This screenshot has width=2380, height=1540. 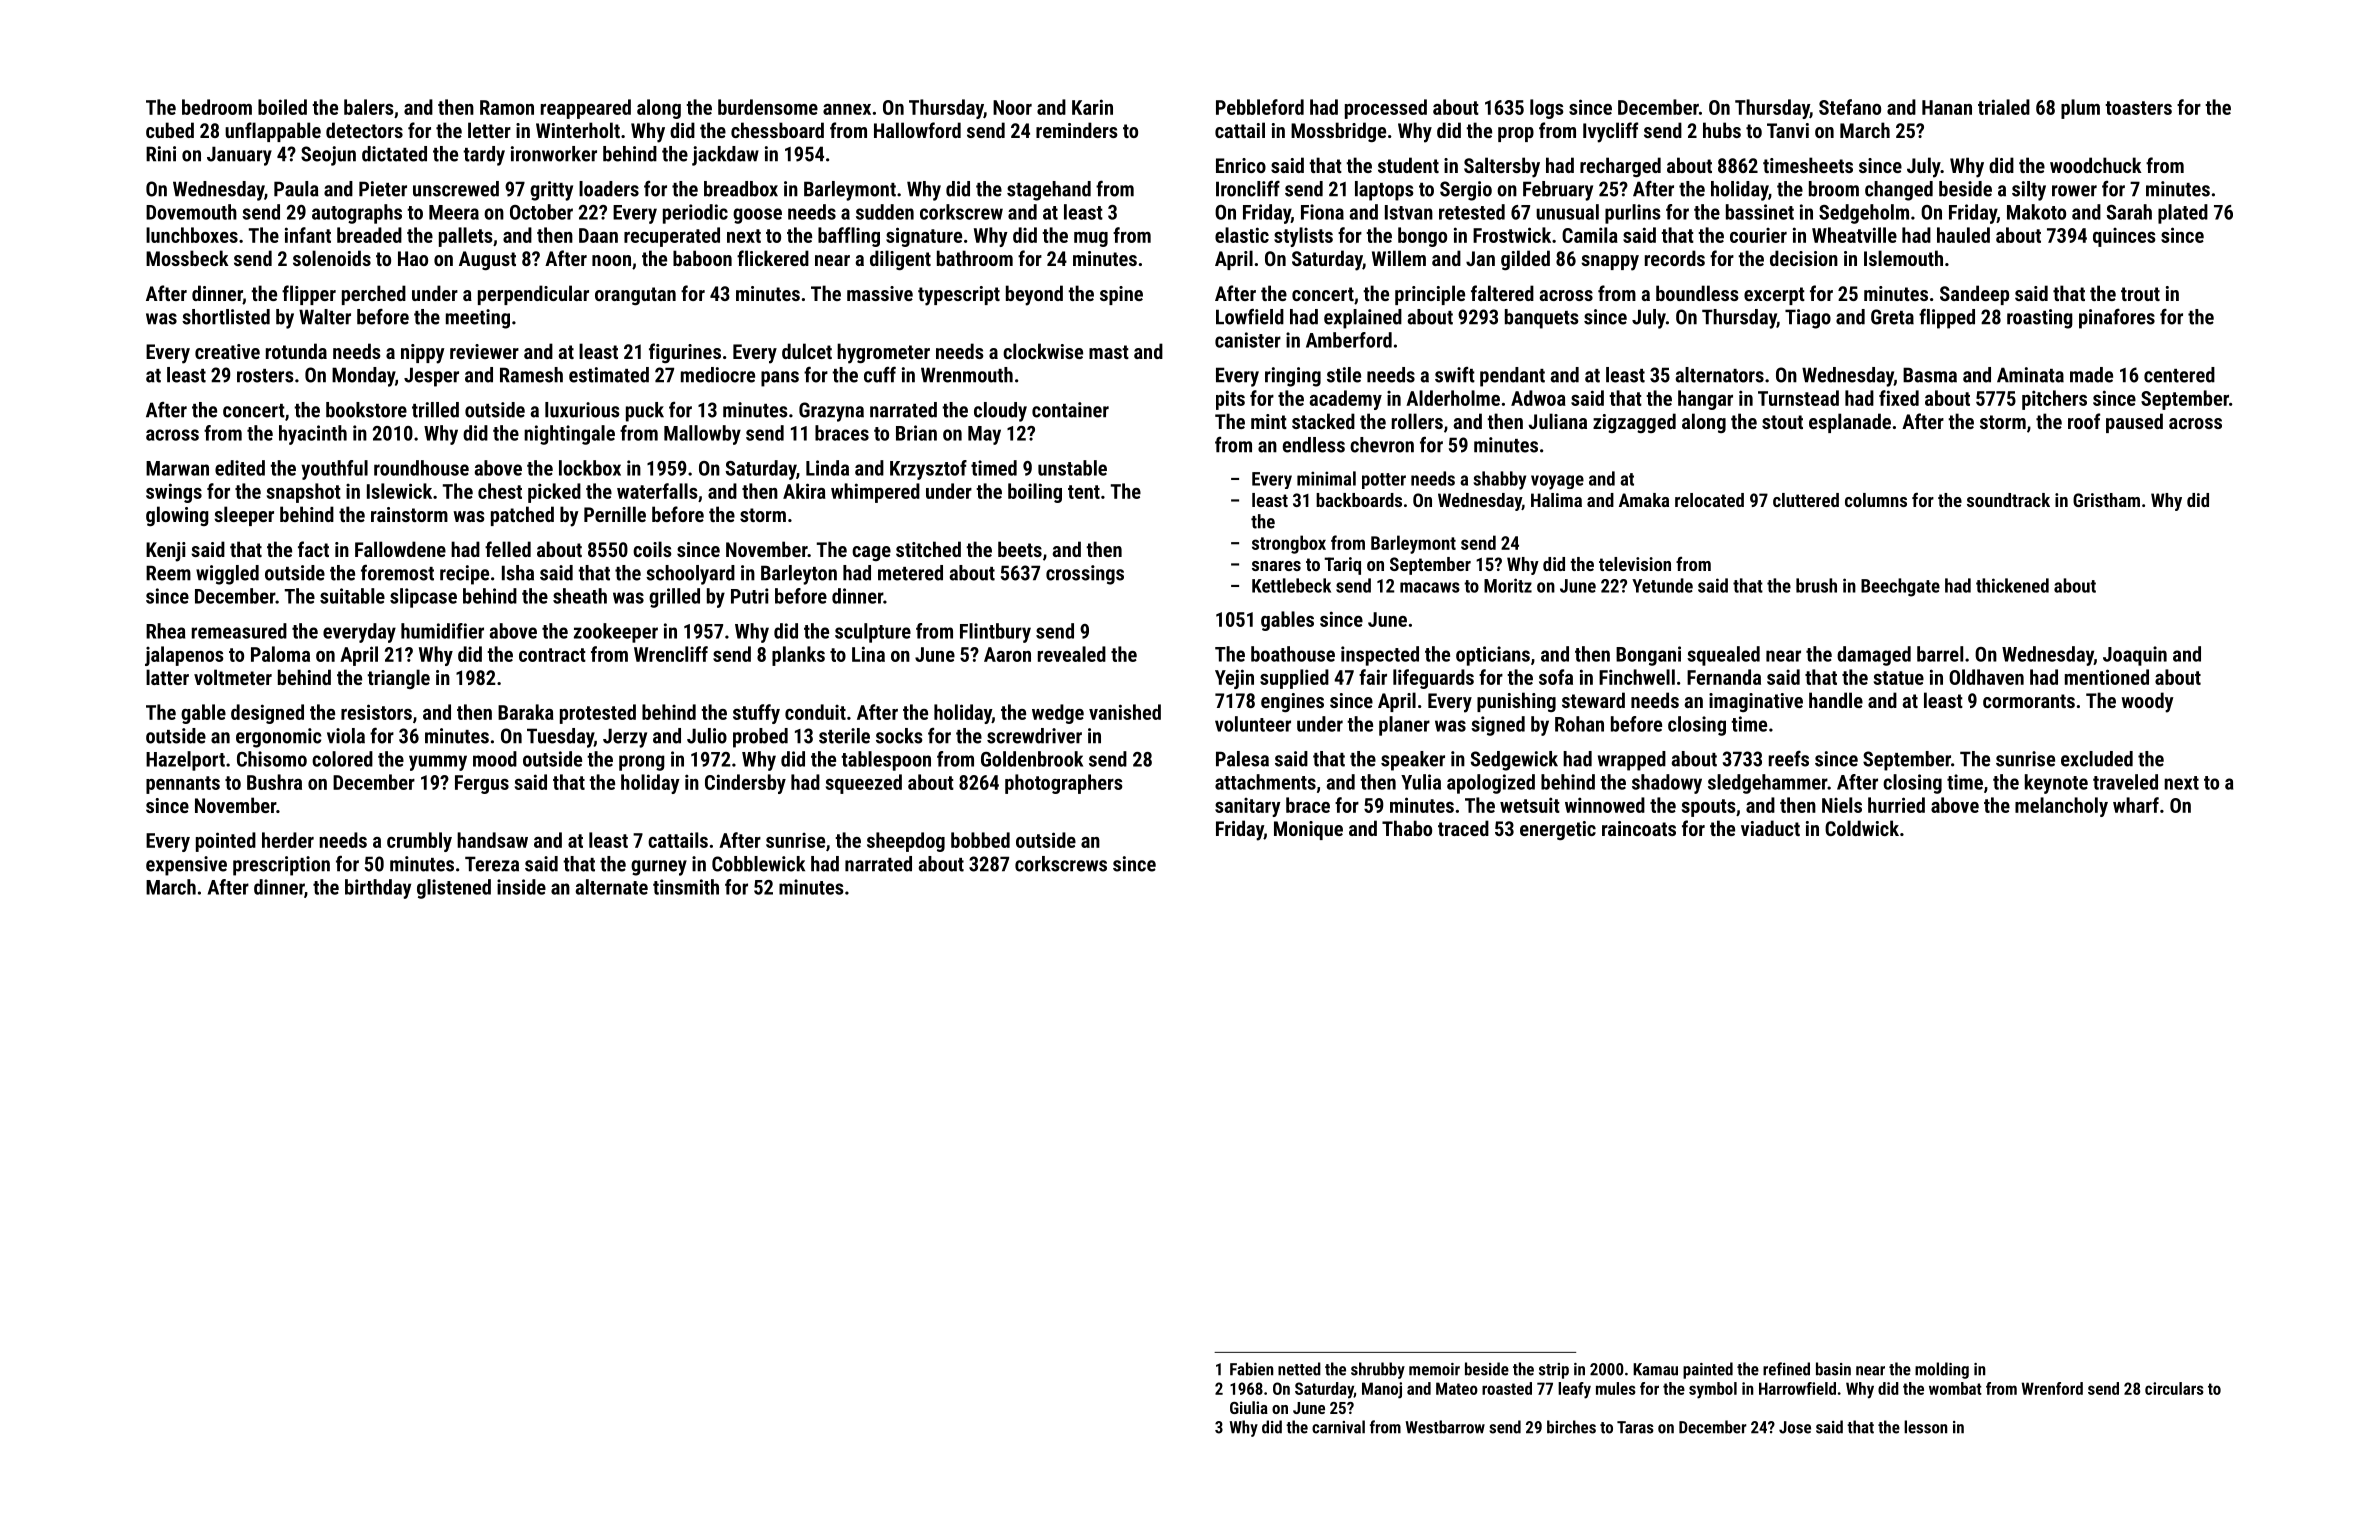 What do you see at coordinates (1012, 107) in the screenshot?
I see `Noor` at bounding box center [1012, 107].
